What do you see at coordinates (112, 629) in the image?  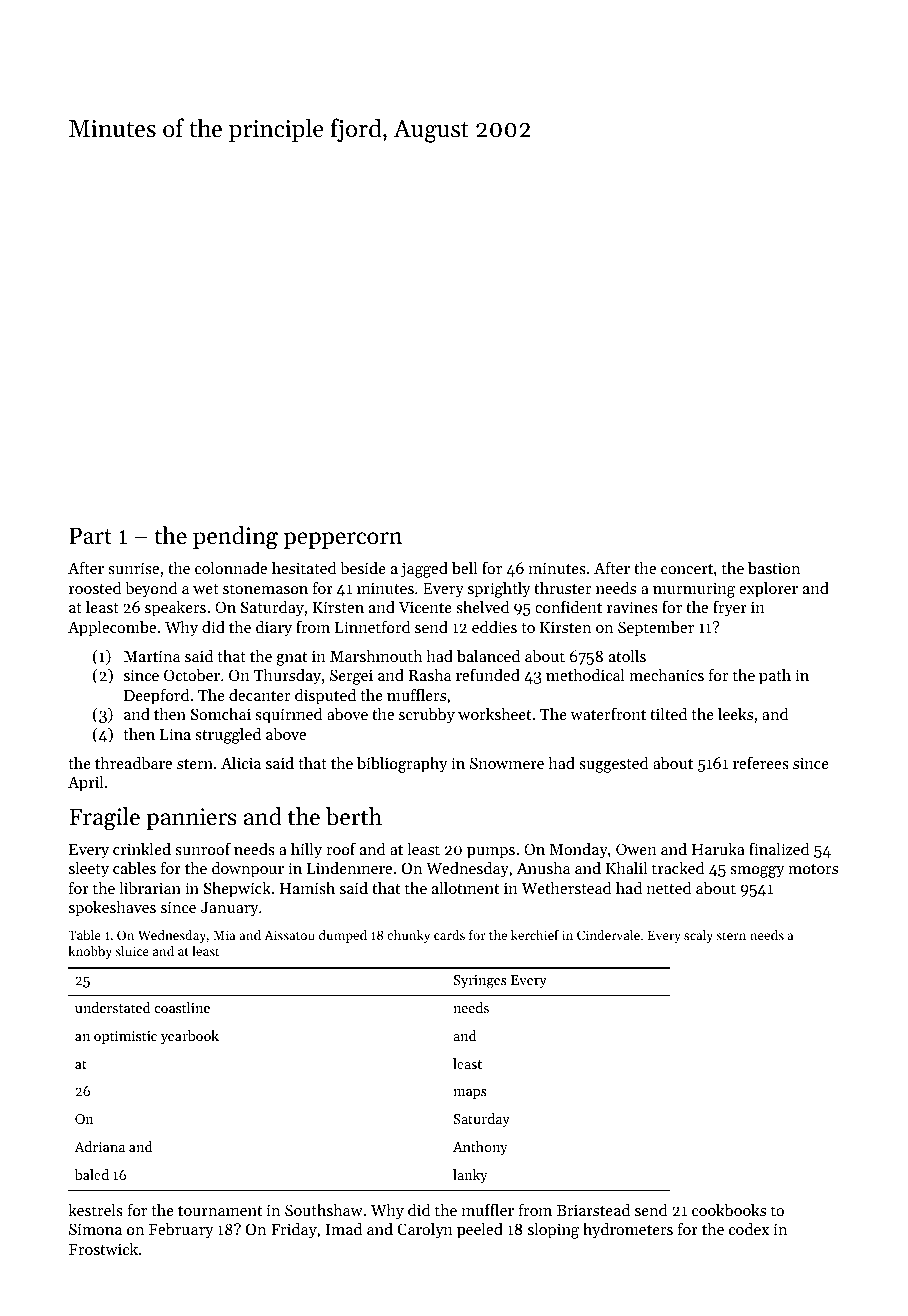 I see `Applecombe` at bounding box center [112, 629].
